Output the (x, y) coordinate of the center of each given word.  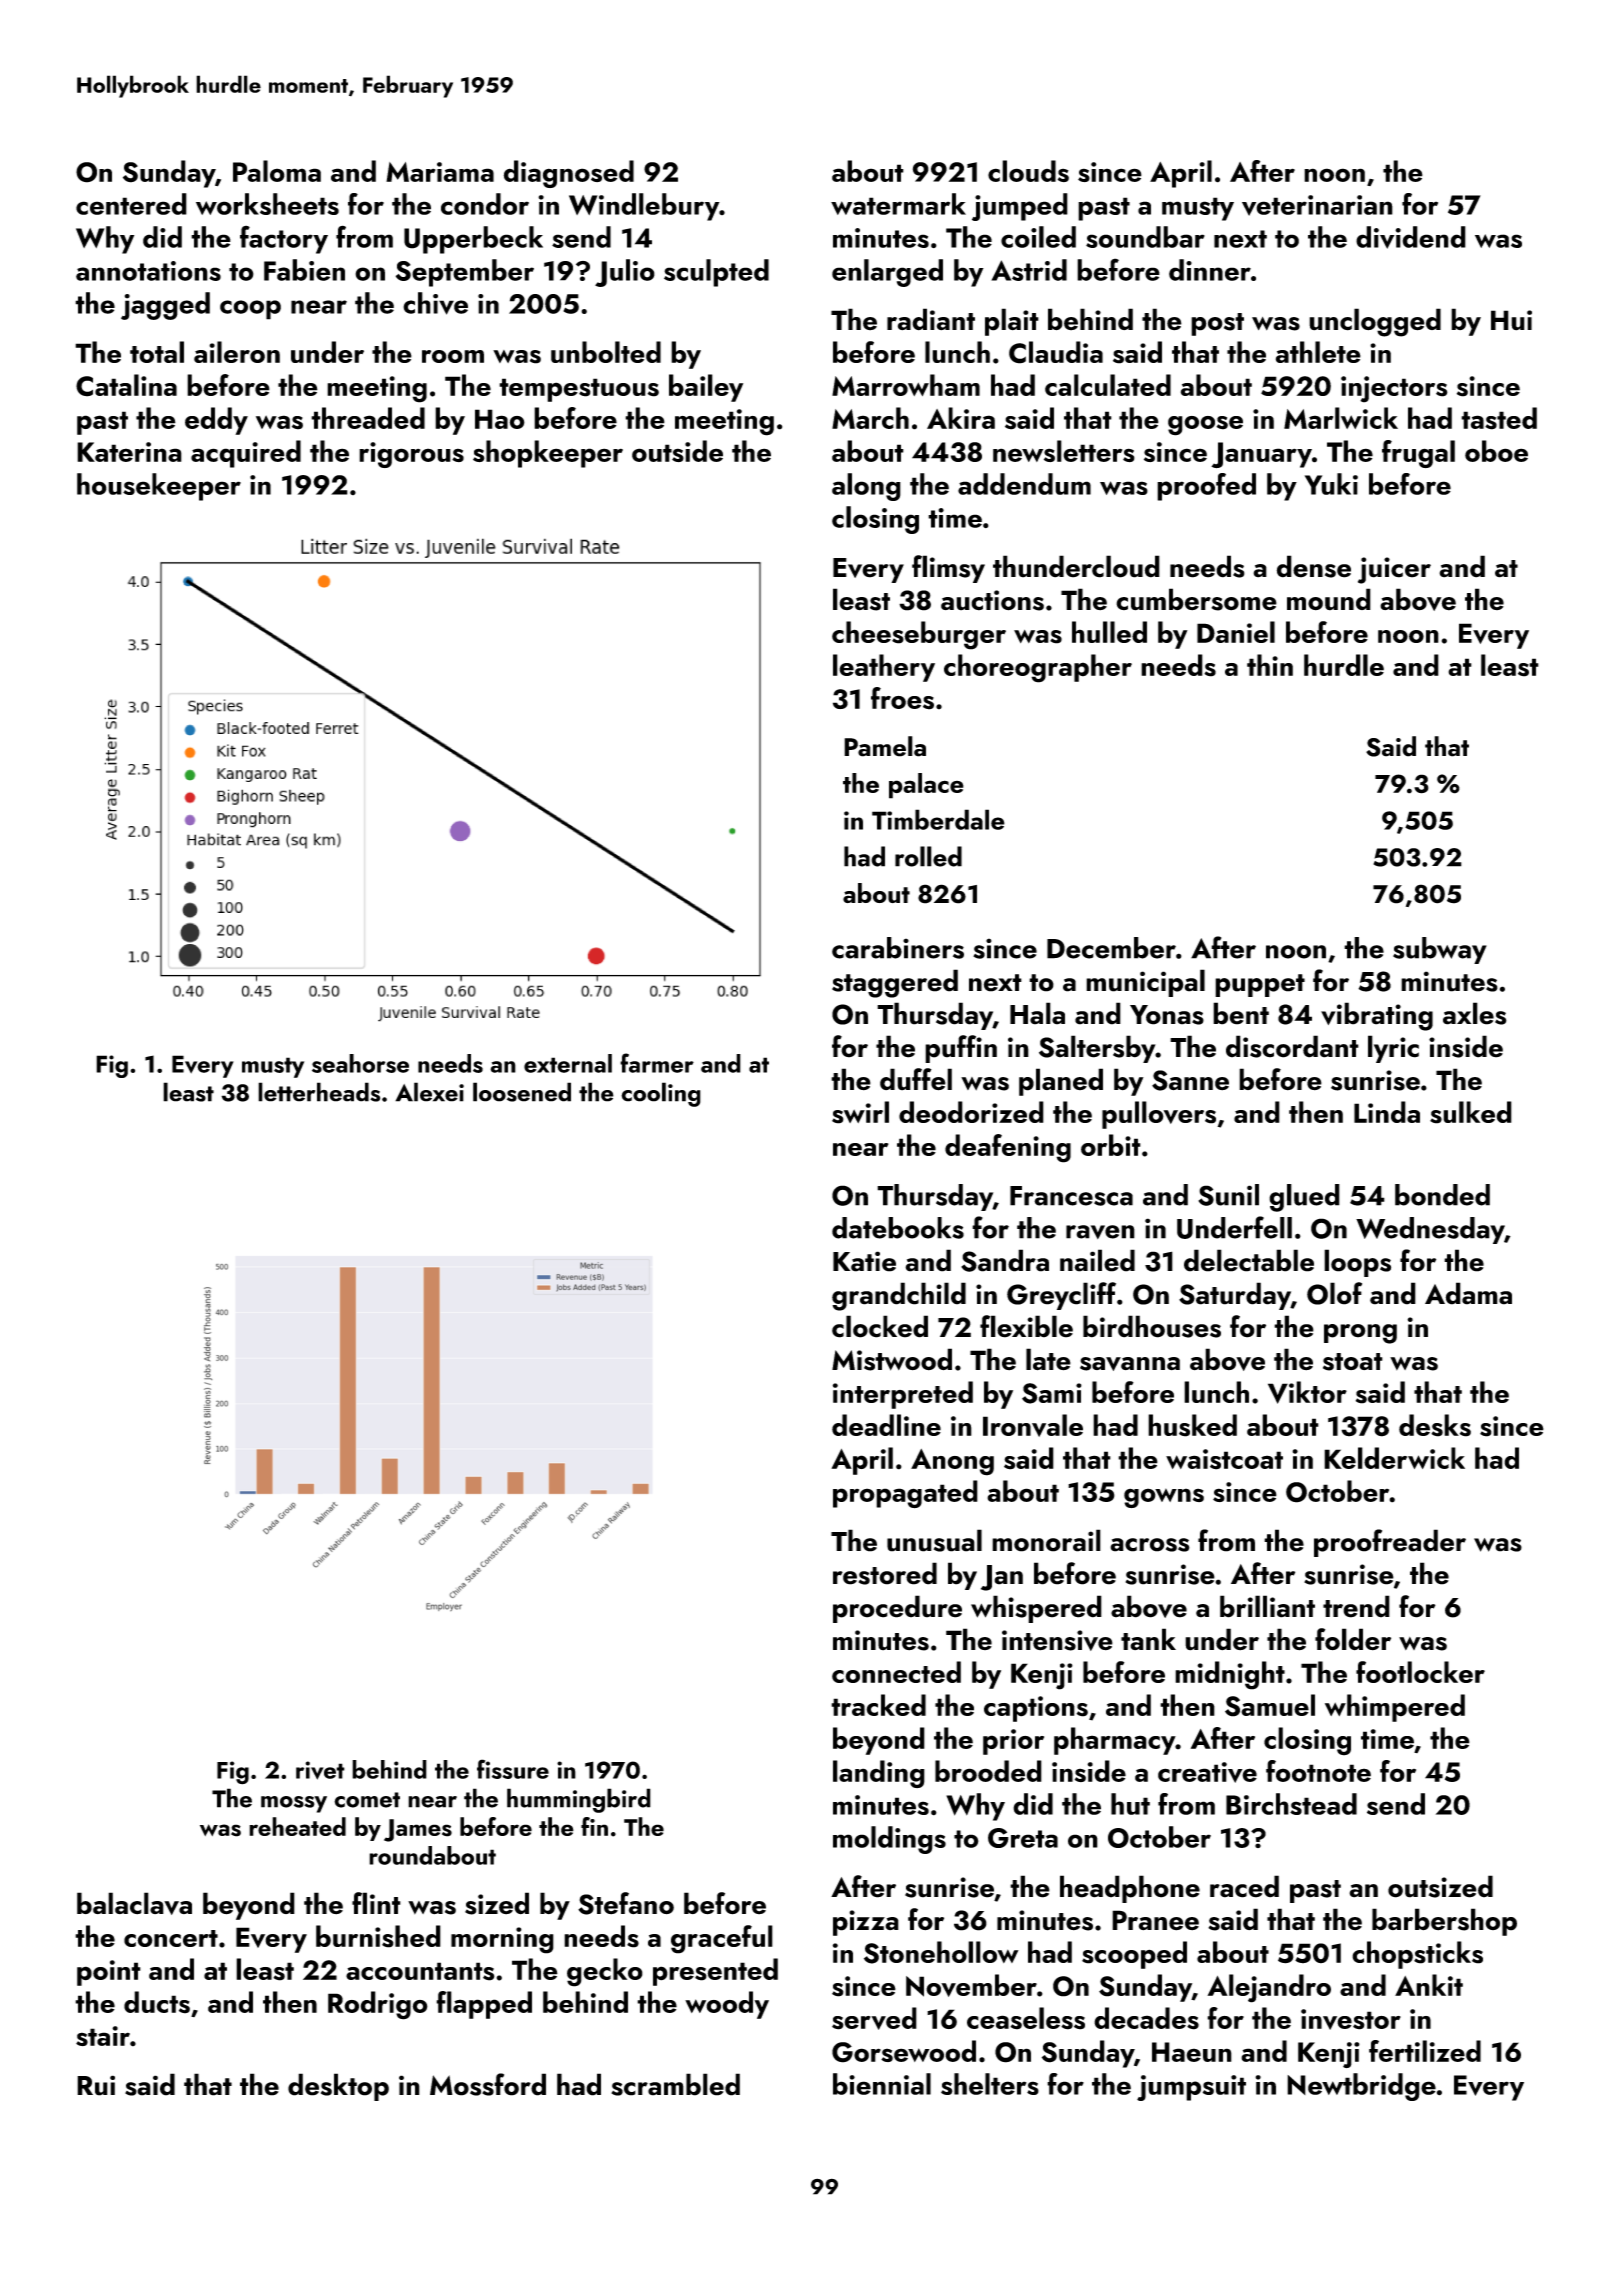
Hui (1511, 320)
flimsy (948, 569)
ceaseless (1026, 2018)
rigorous (411, 455)
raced (1244, 1886)
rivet (320, 1770)
